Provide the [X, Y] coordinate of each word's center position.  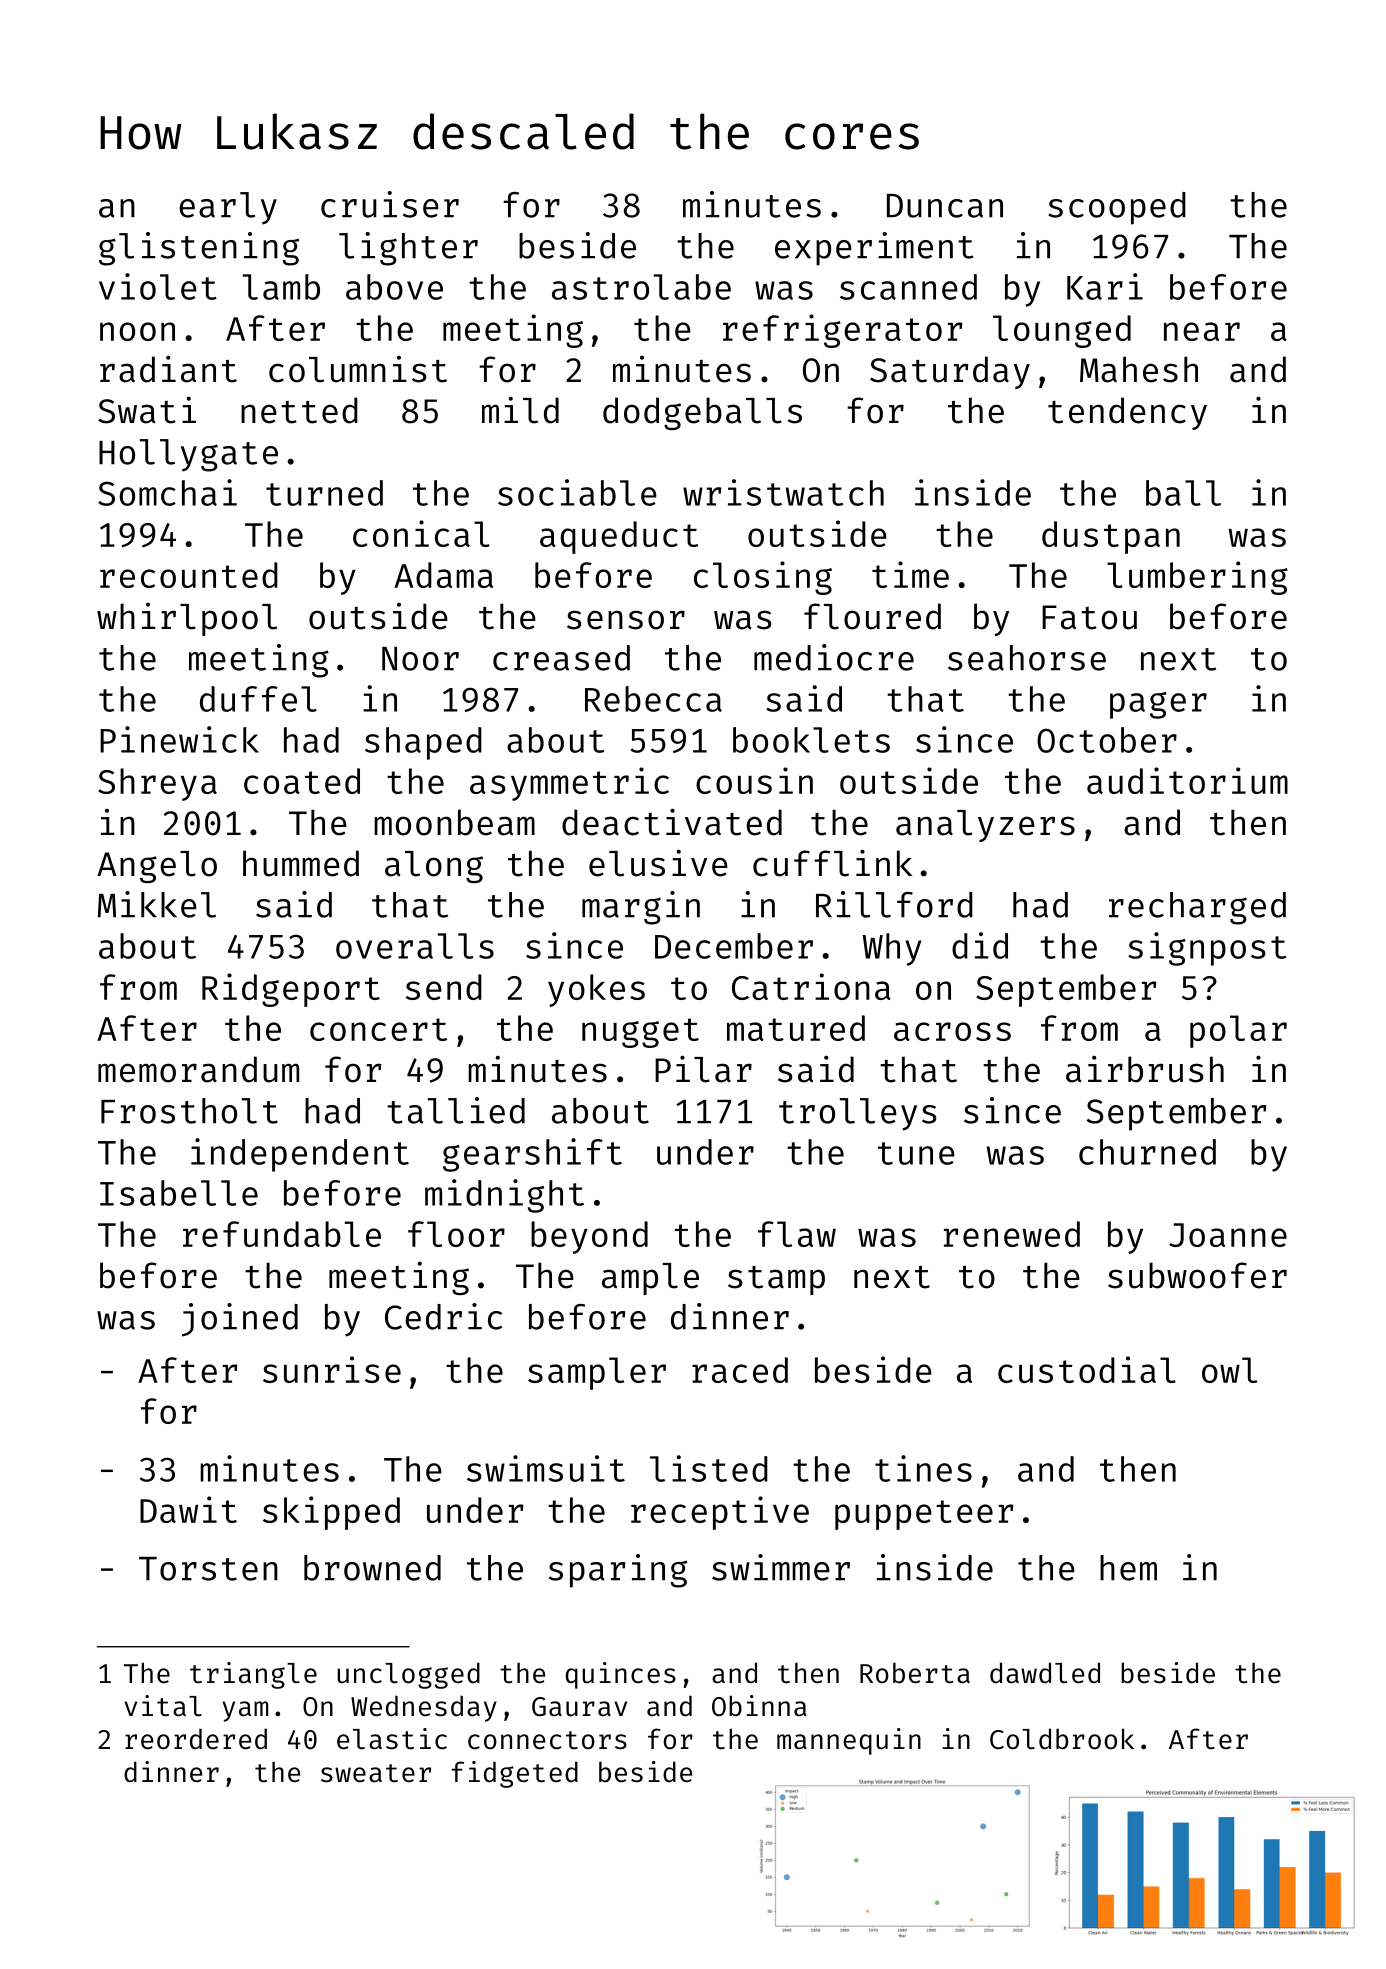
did [980, 945]
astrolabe [641, 287]
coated [302, 781]
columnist [358, 369]
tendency [1127, 413]
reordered [196, 1739]
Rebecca [653, 699]
